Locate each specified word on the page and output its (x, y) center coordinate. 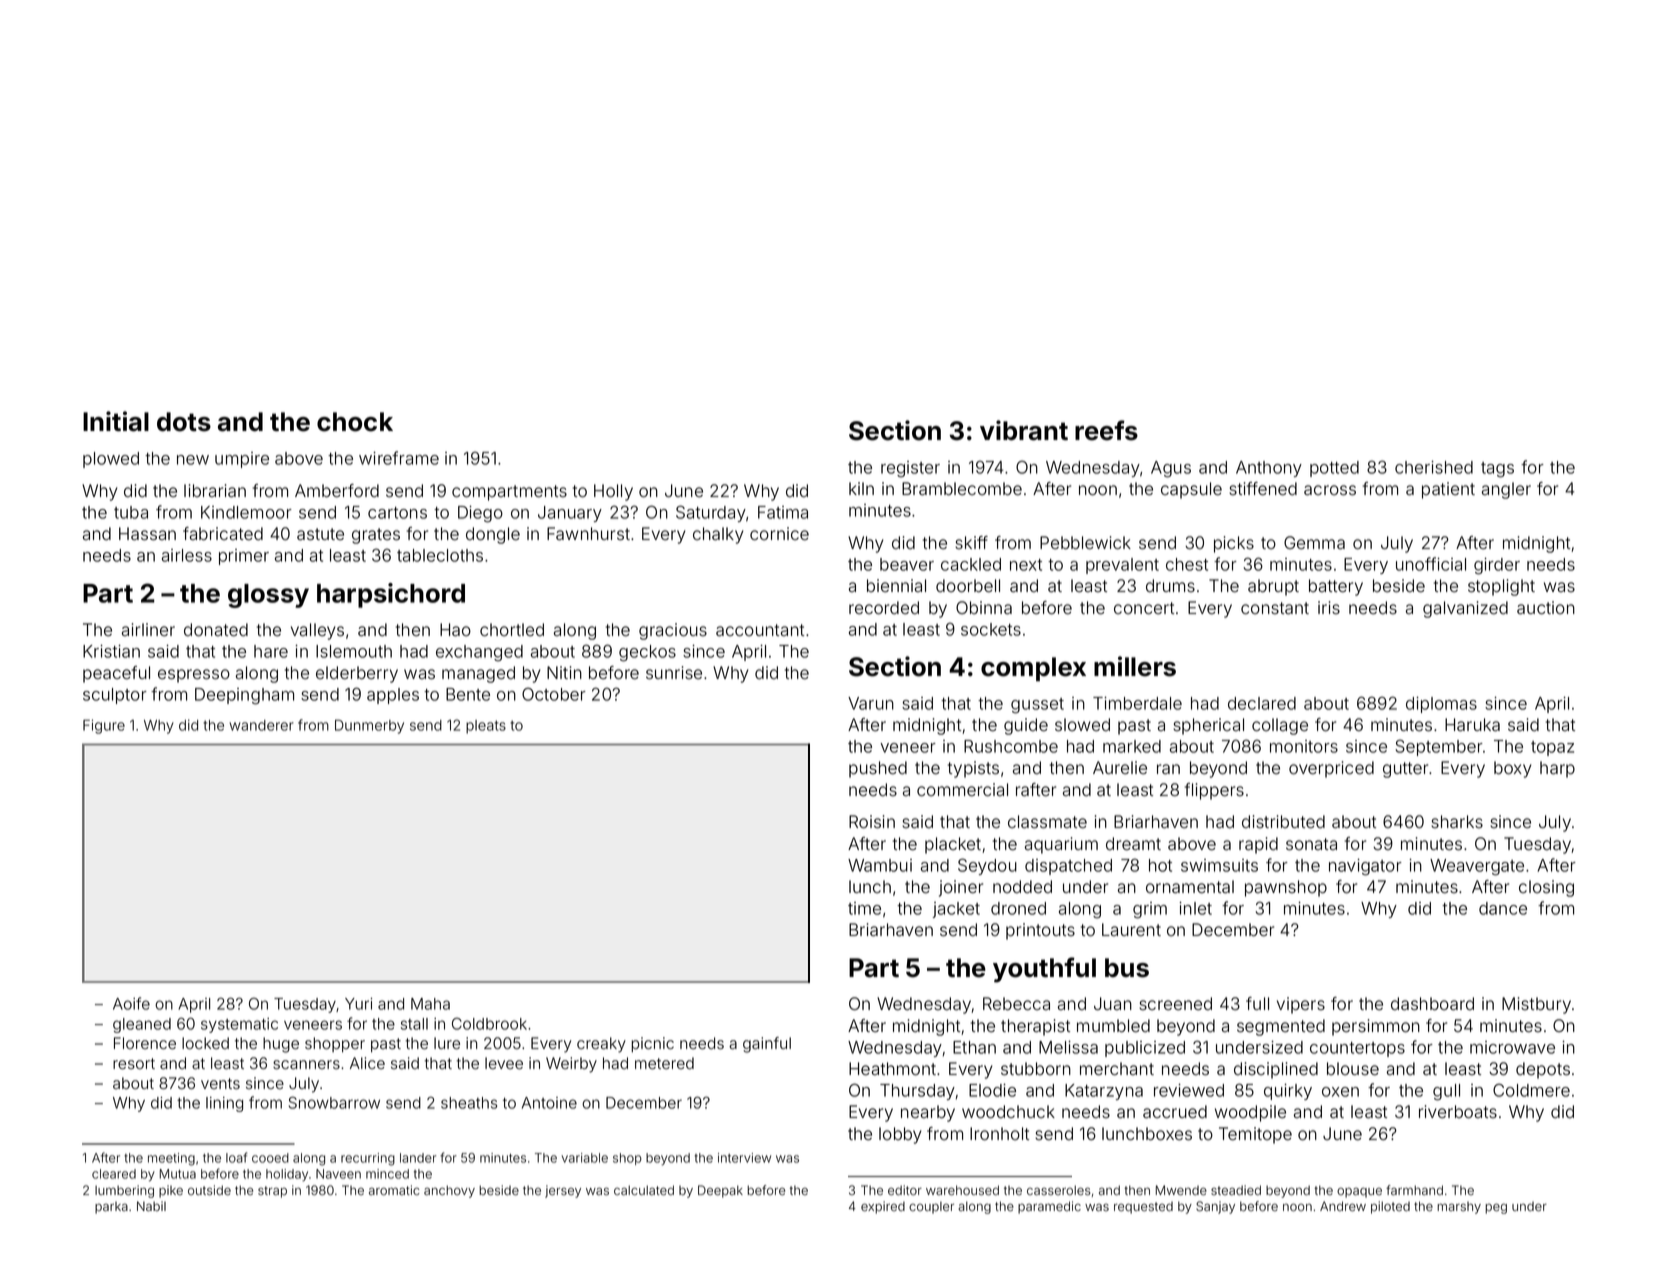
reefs (1106, 430)
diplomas (1441, 705)
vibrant (1024, 430)
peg (1496, 1208)
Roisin (872, 822)
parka (111, 1208)
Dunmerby (369, 726)
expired (883, 1207)
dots (184, 422)
